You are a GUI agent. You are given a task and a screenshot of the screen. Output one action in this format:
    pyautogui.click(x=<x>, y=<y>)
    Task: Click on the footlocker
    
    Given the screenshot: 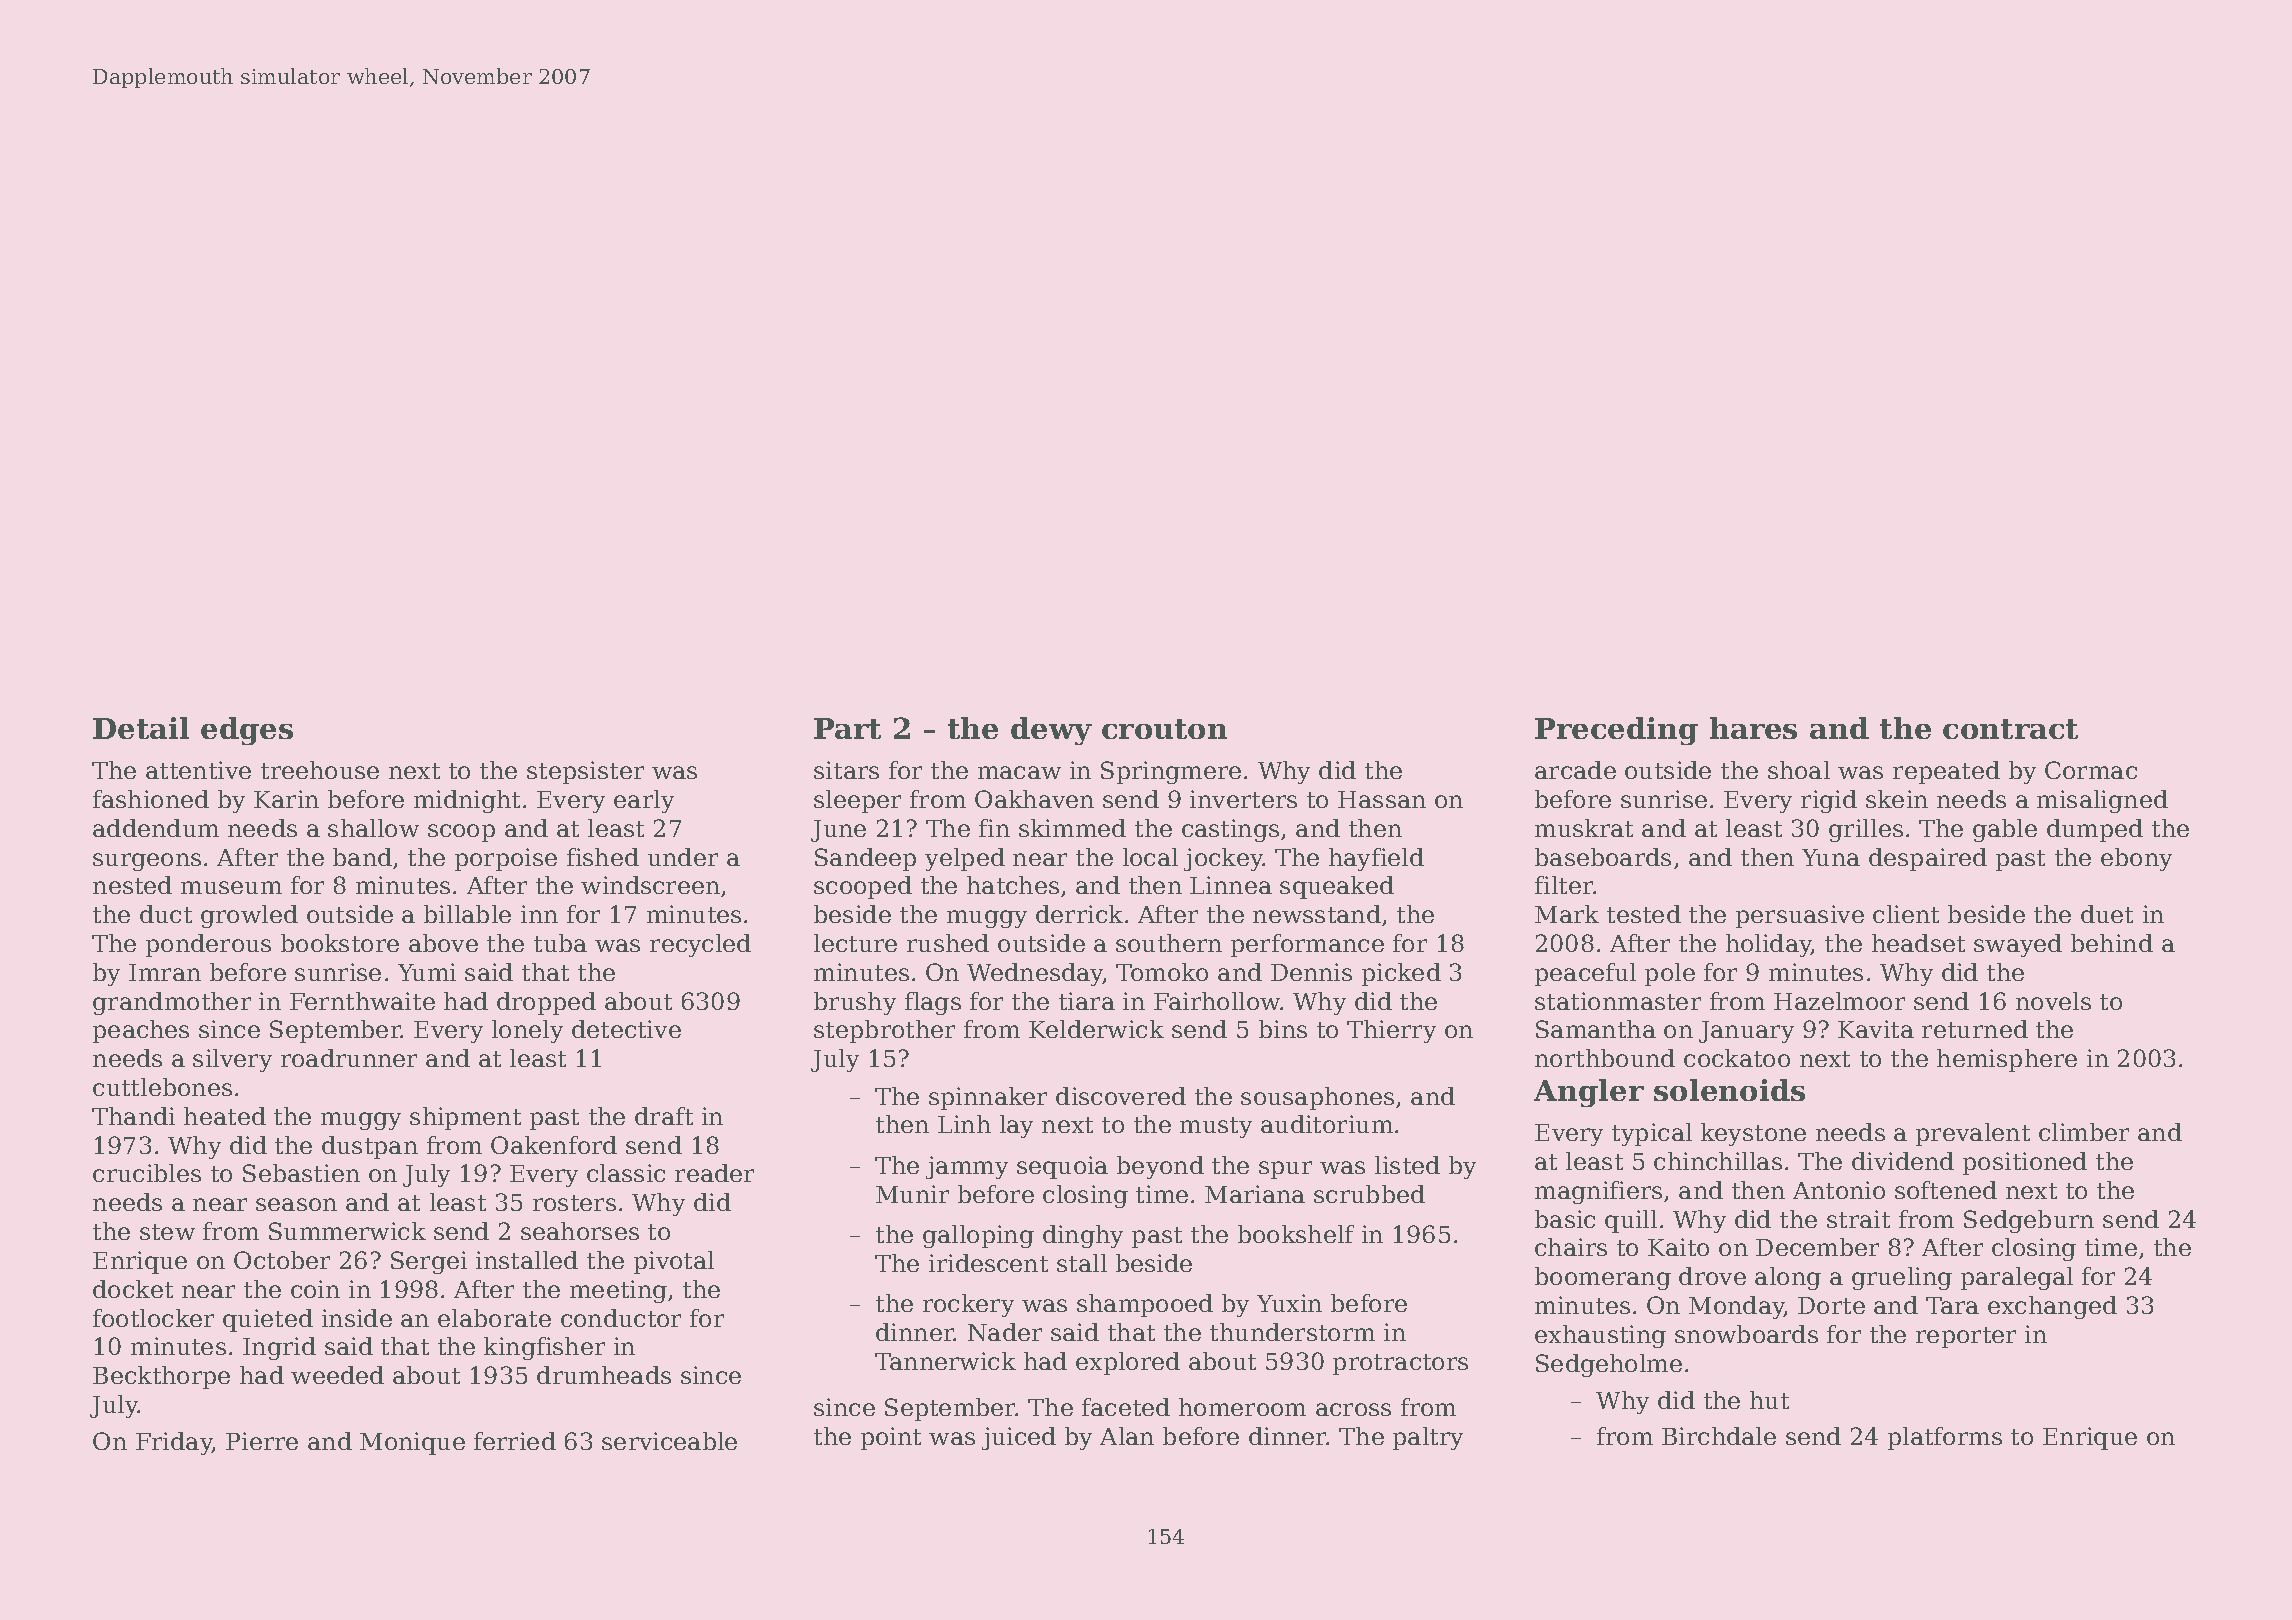 What is the action you would take?
    pyautogui.click(x=153, y=1318)
